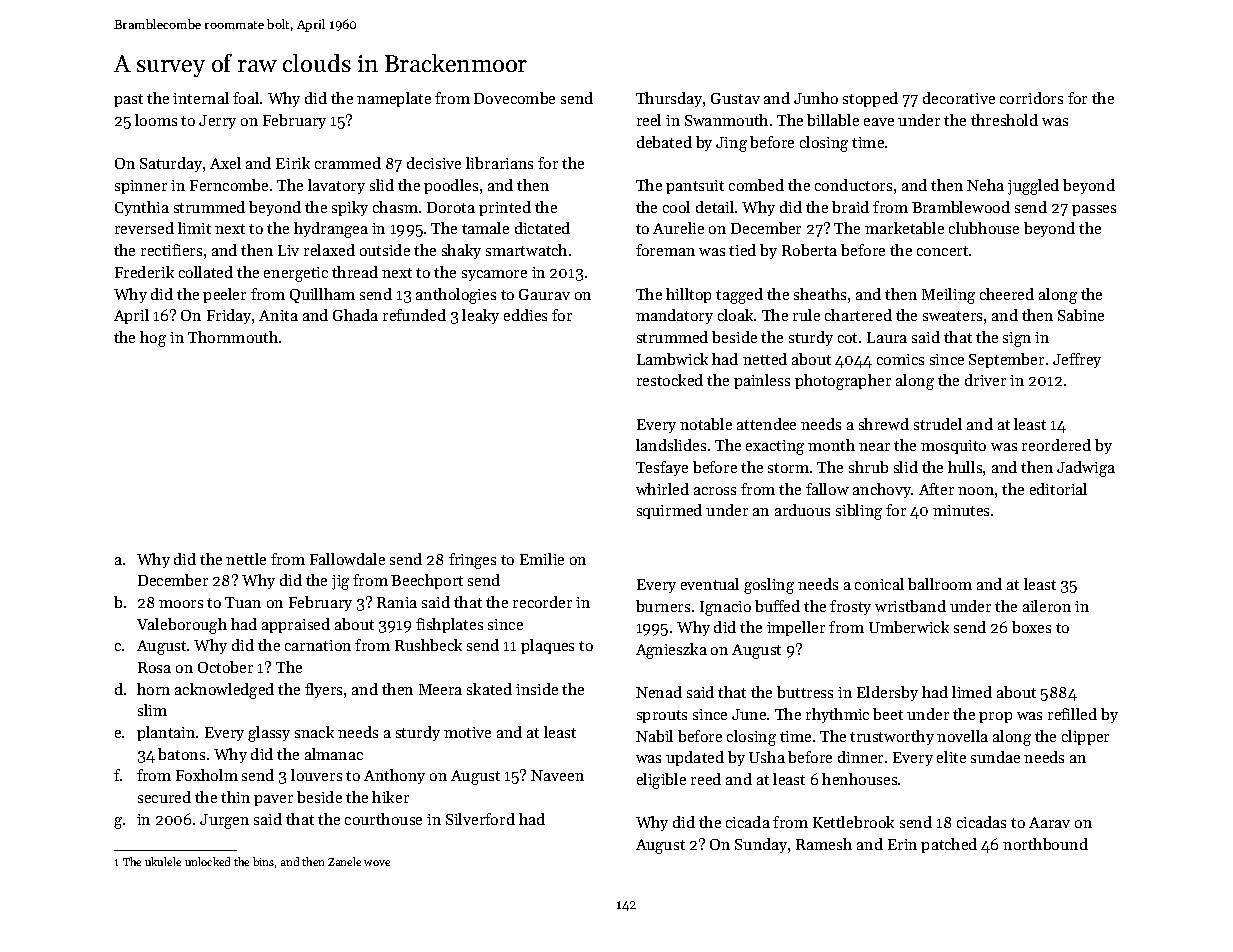 This screenshot has height=952, width=1233. Describe the element at coordinates (761, 845) in the screenshot. I see `Sunday` at that location.
